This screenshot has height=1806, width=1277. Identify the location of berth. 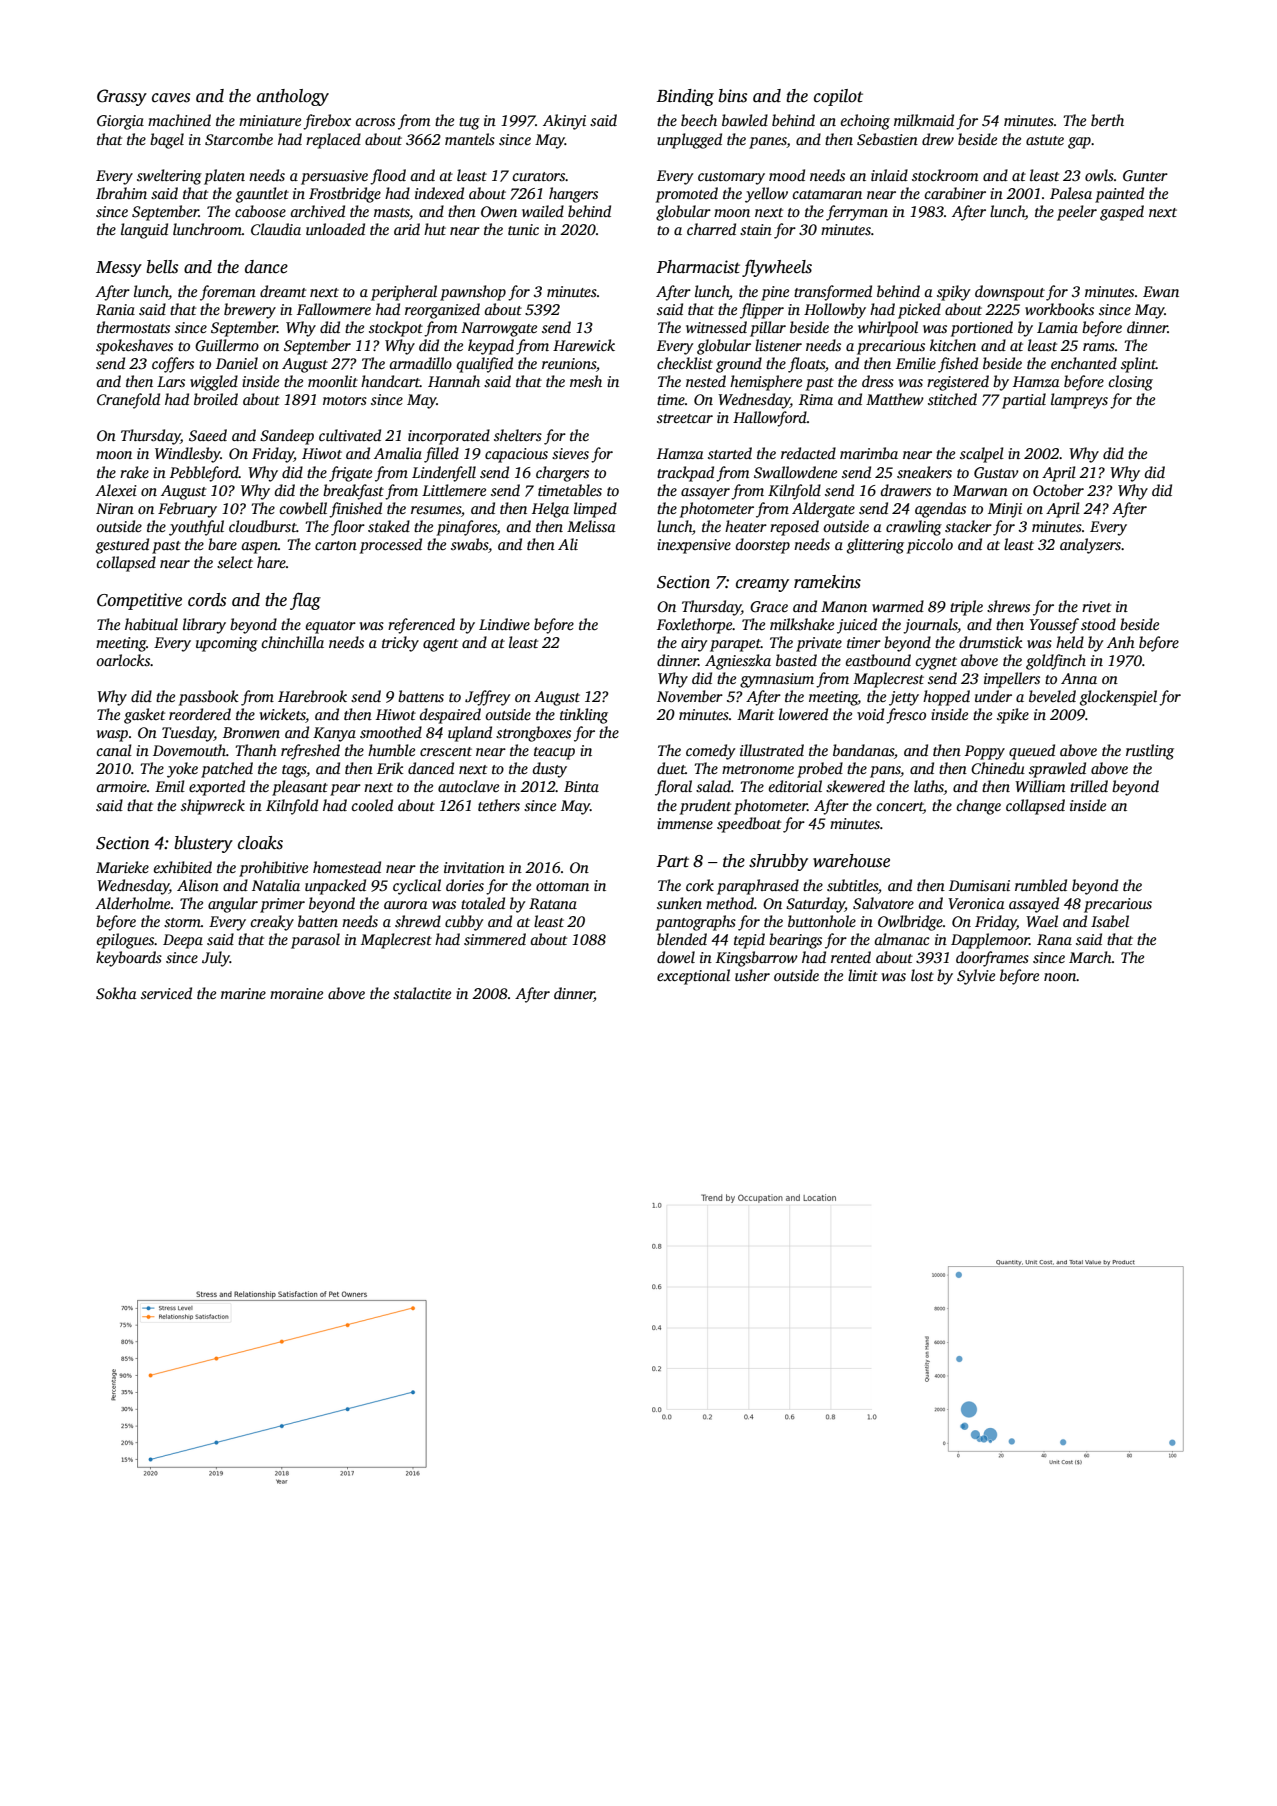
(1107, 120).
